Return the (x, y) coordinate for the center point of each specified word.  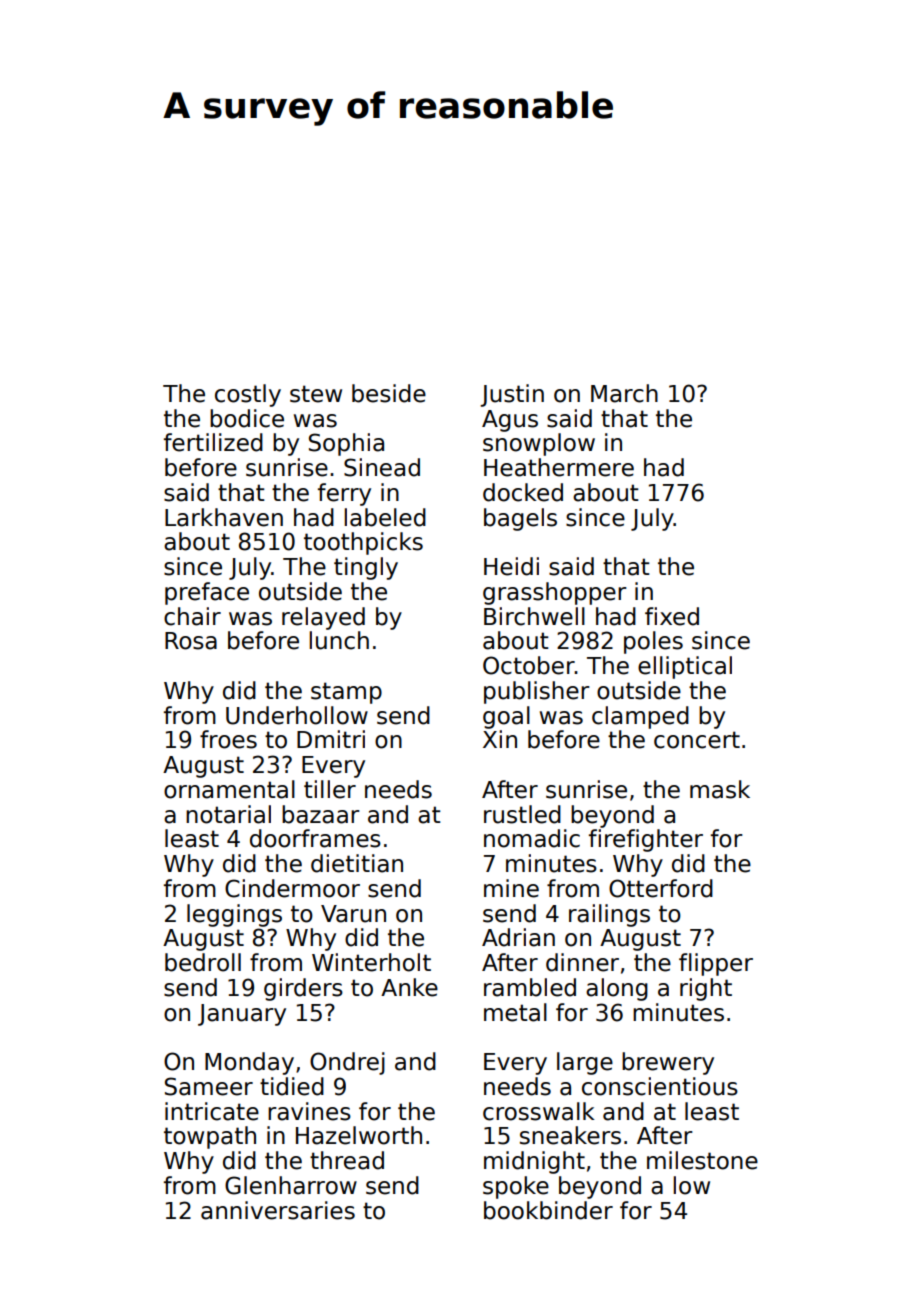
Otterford (661, 888)
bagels (520, 519)
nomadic (532, 838)
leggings (234, 915)
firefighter (646, 840)
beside (389, 393)
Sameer (209, 1086)
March (624, 393)
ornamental (229, 789)
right (706, 989)
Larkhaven (224, 517)
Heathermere (559, 467)
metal (515, 1012)
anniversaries (278, 1210)
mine (511, 888)
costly (248, 395)
